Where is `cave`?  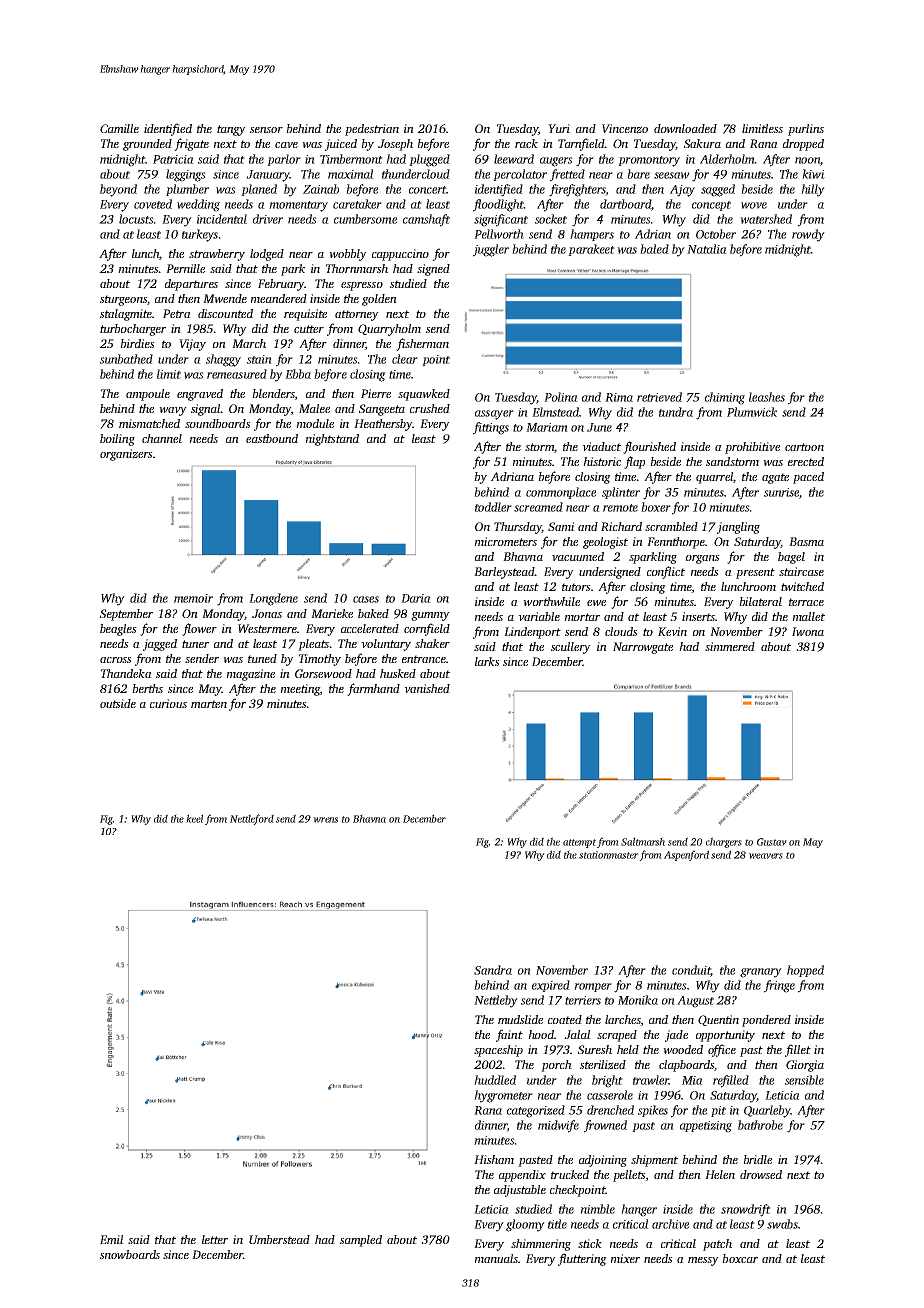 cave is located at coordinates (286, 145).
